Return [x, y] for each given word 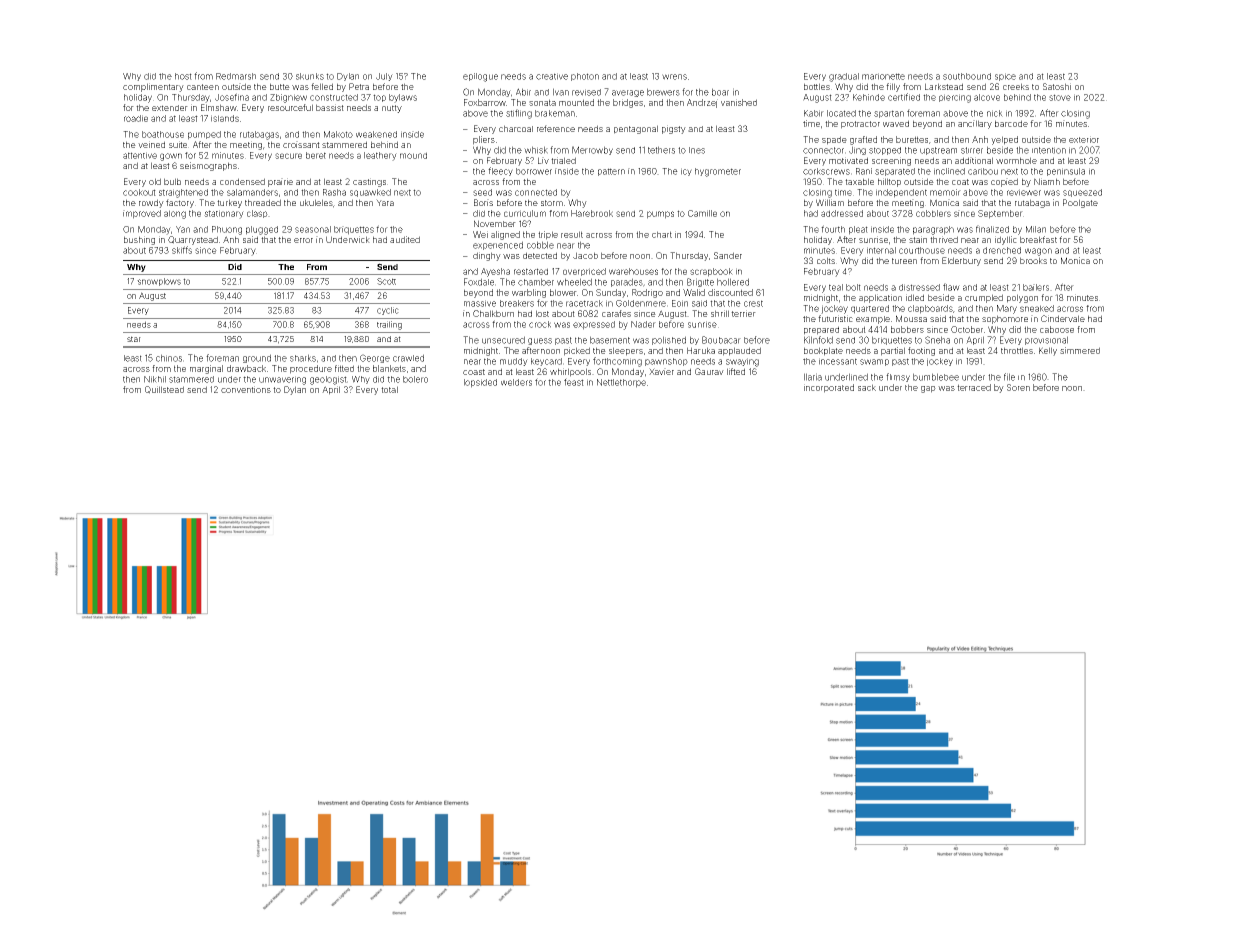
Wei [480, 234]
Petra [359, 86]
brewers [663, 92]
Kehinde [869, 97]
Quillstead [164, 390]
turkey [229, 203]
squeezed [1082, 193]
